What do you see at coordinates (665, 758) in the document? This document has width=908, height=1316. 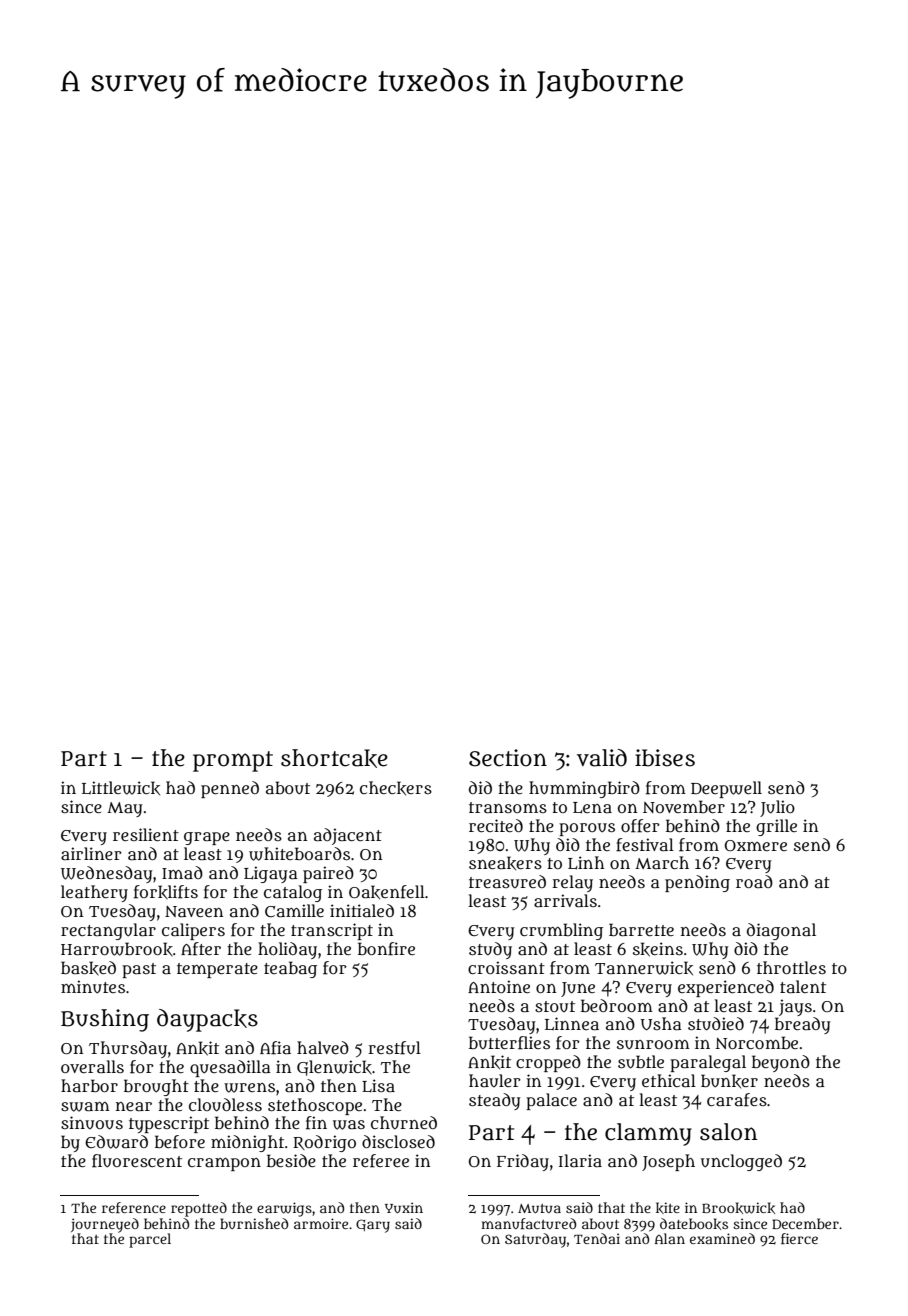 I see `ibises` at bounding box center [665, 758].
